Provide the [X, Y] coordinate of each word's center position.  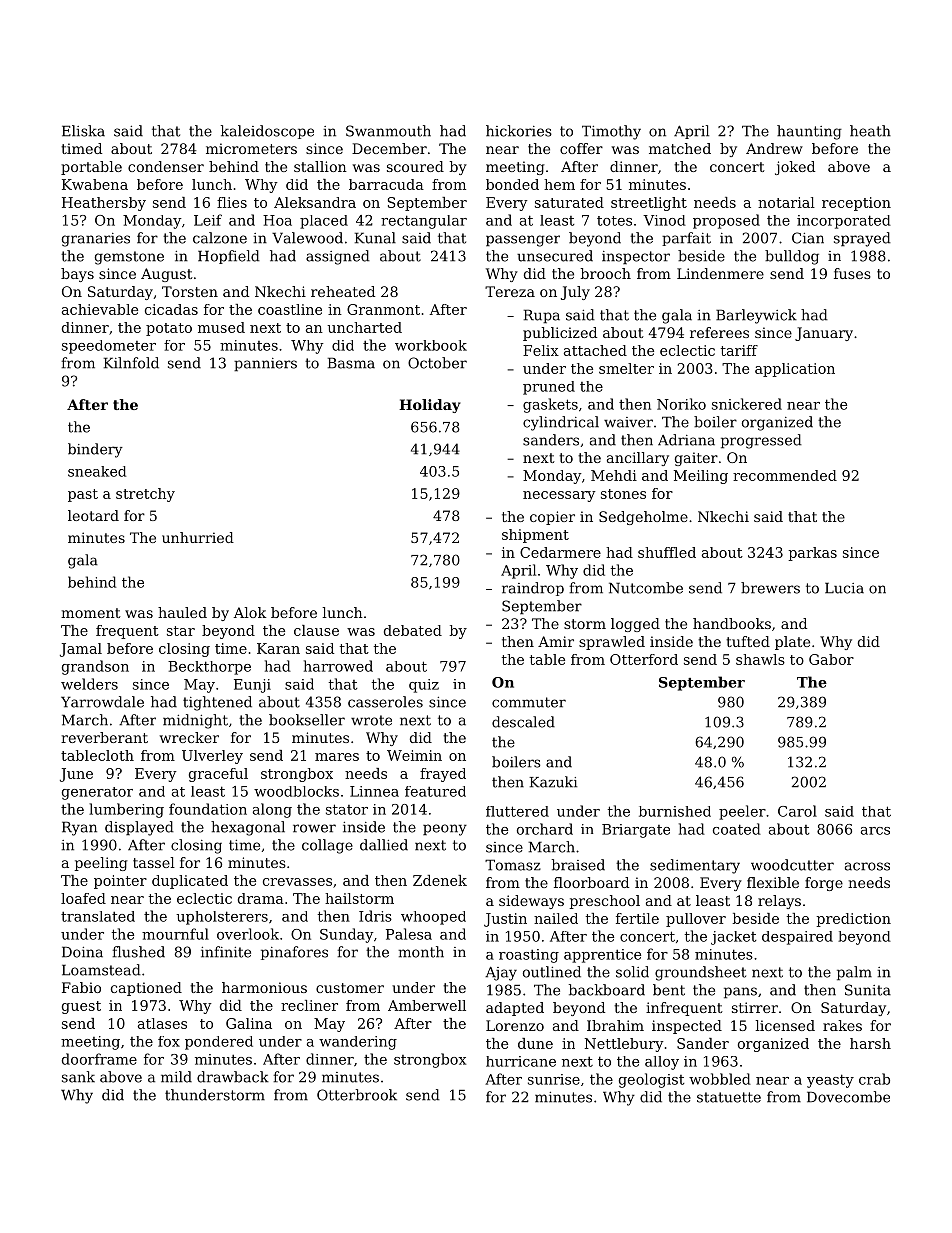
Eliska [83, 131]
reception [856, 204]
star [181, 631]
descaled [523, 722]
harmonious [264, 987]
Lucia [844, 588]
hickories [519, 131]
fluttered [517, 811]
